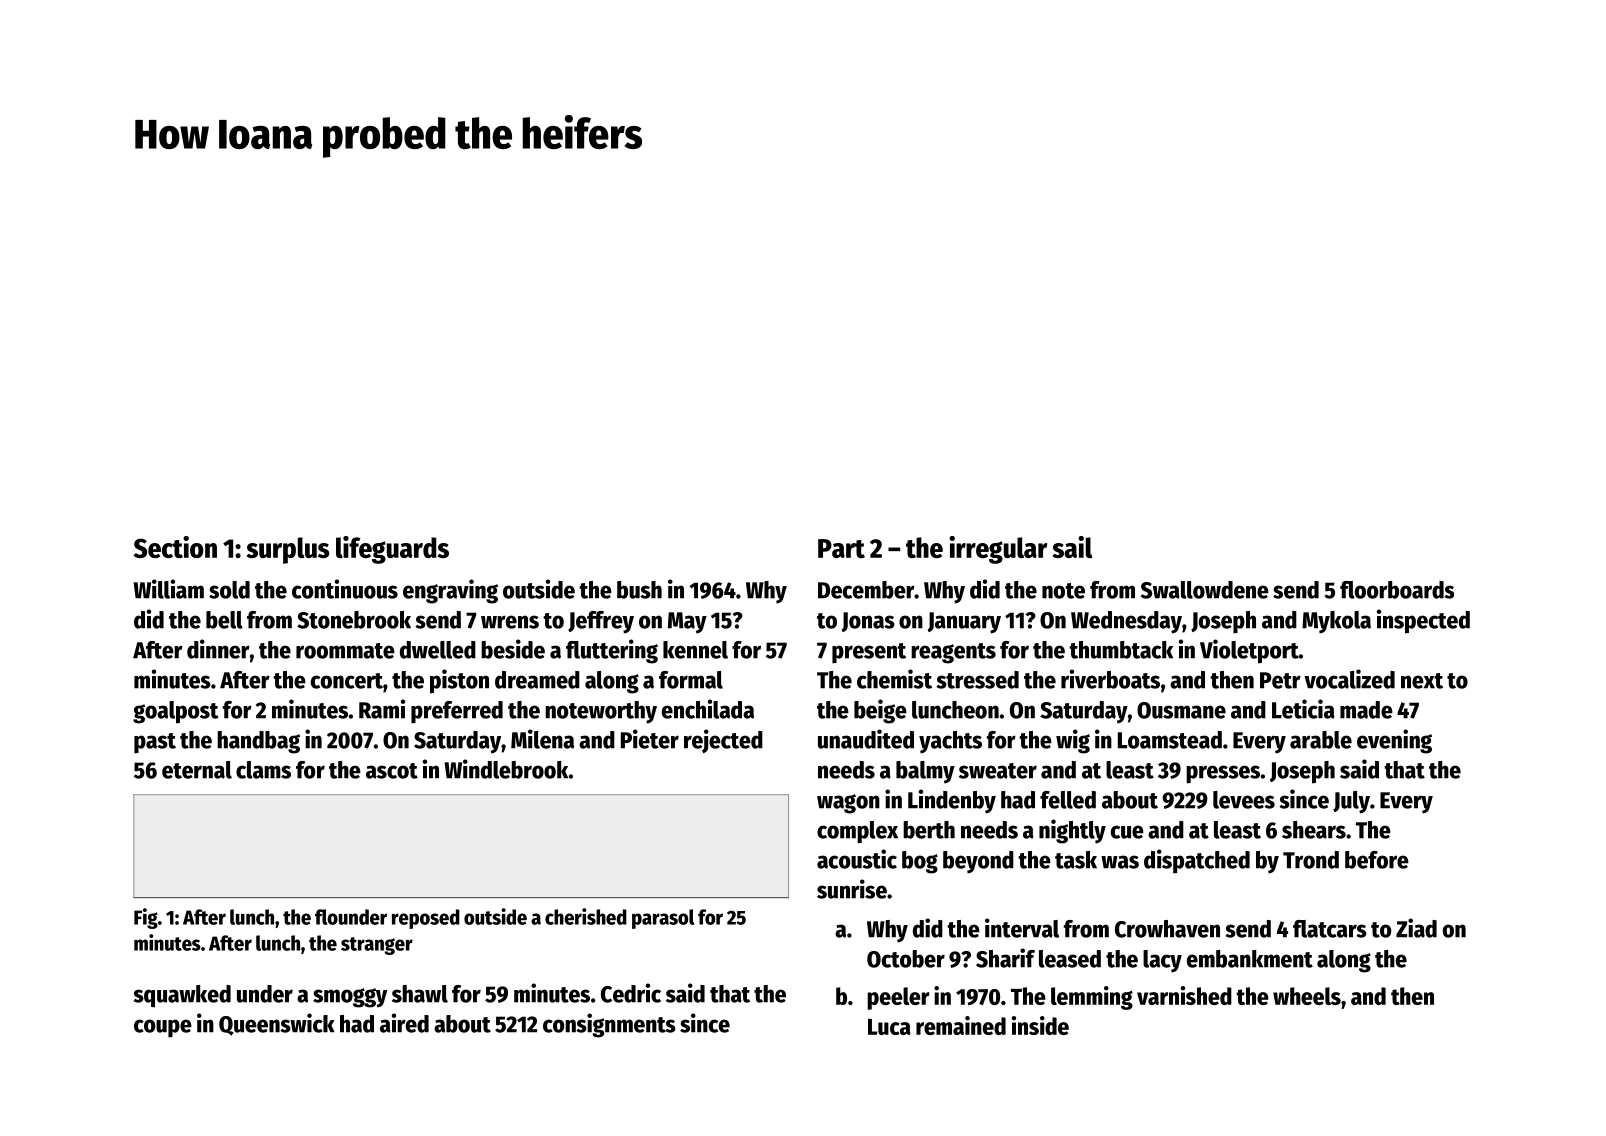 The width and height of the screenshot is (1606, 1136). I want to click on Part, so click(841, 548).
